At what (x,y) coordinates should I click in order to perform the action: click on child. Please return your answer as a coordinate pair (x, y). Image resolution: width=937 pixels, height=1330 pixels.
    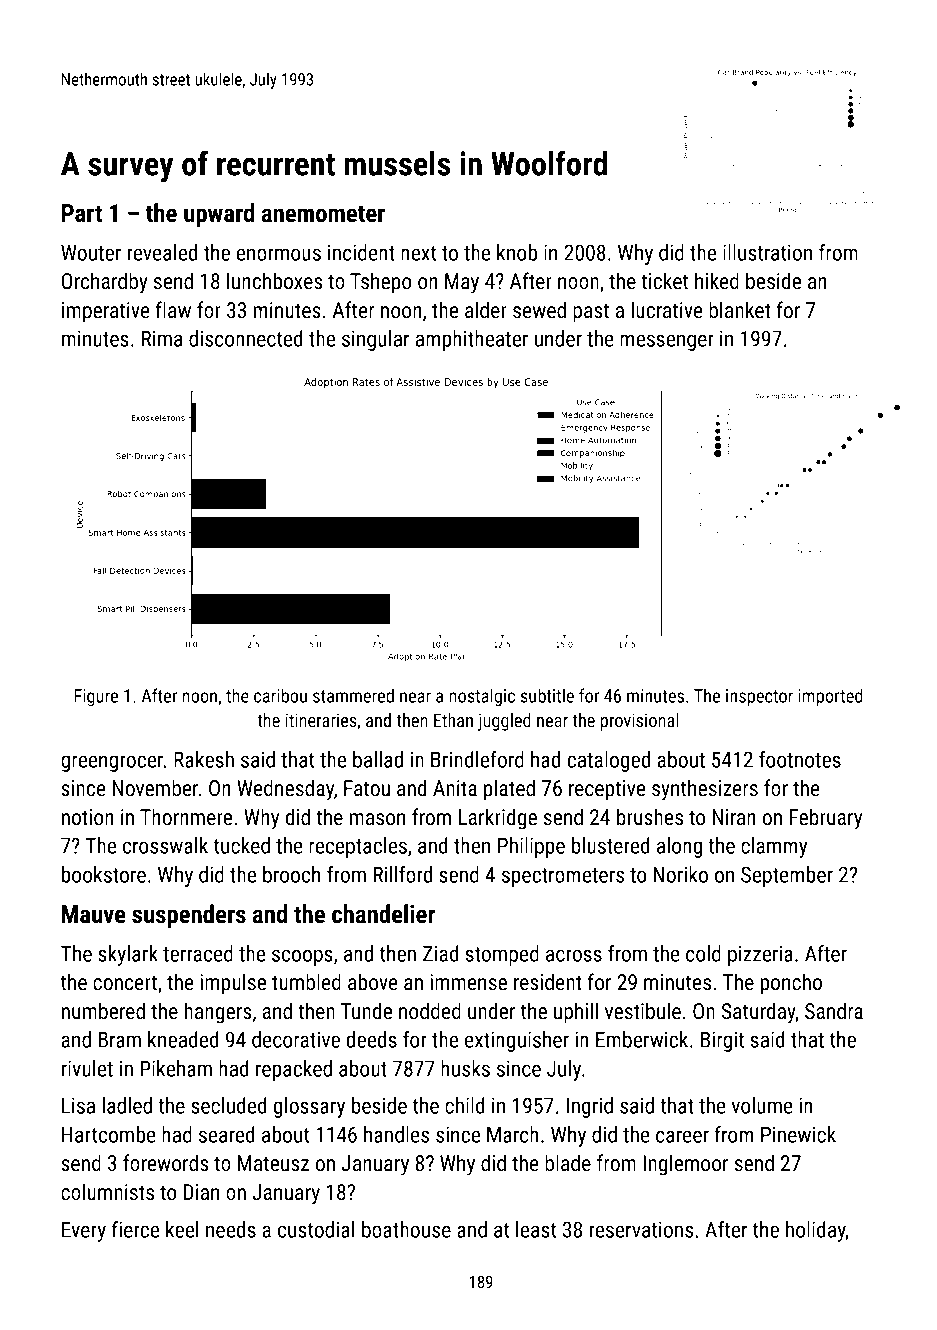
    Looking at the image, I should click on (465, 1105).
